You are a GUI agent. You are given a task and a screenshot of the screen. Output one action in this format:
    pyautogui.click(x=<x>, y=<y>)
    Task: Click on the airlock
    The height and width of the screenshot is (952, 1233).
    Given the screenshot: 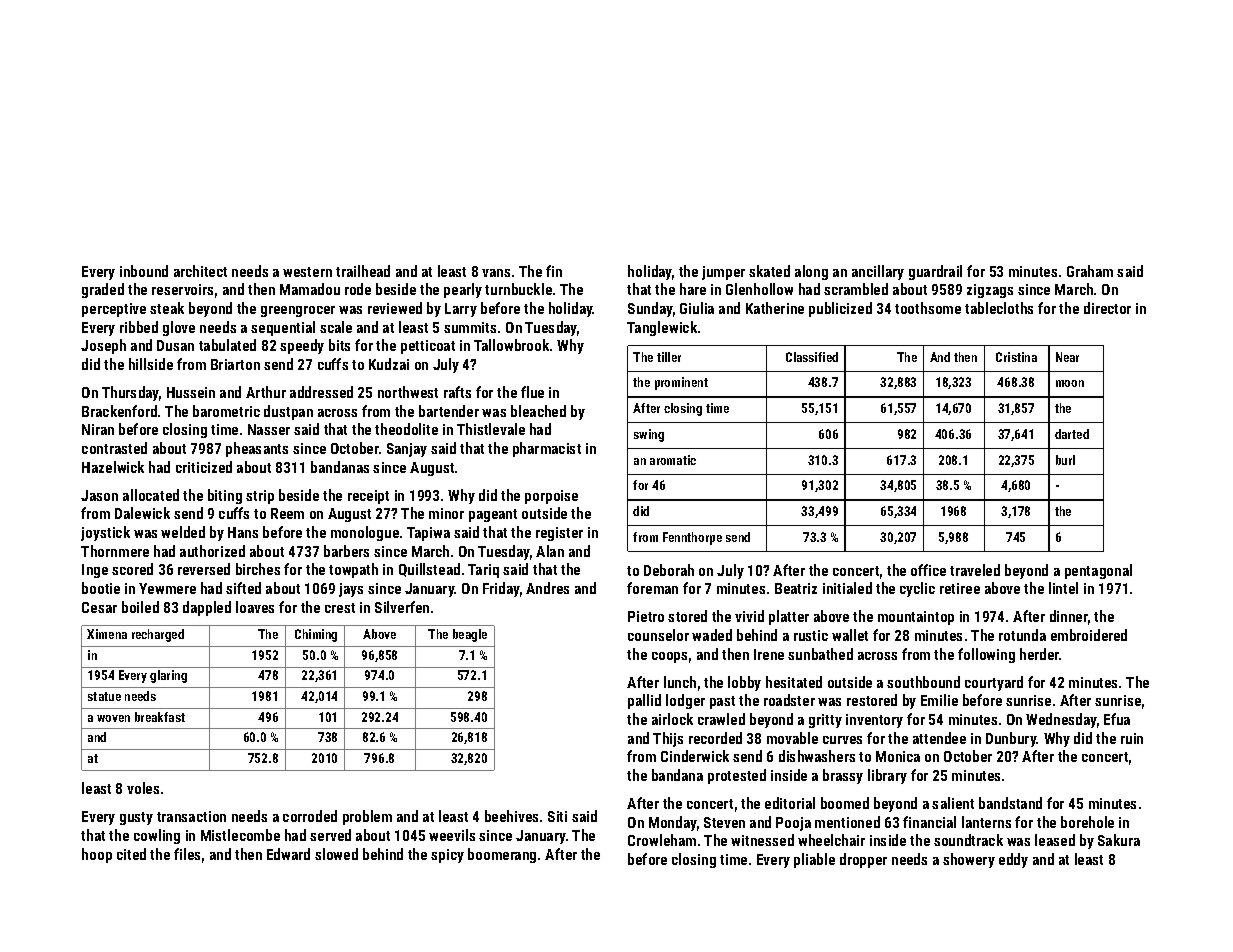 What is the action you would take?
    pyautogui.click(x=672, y=719)
